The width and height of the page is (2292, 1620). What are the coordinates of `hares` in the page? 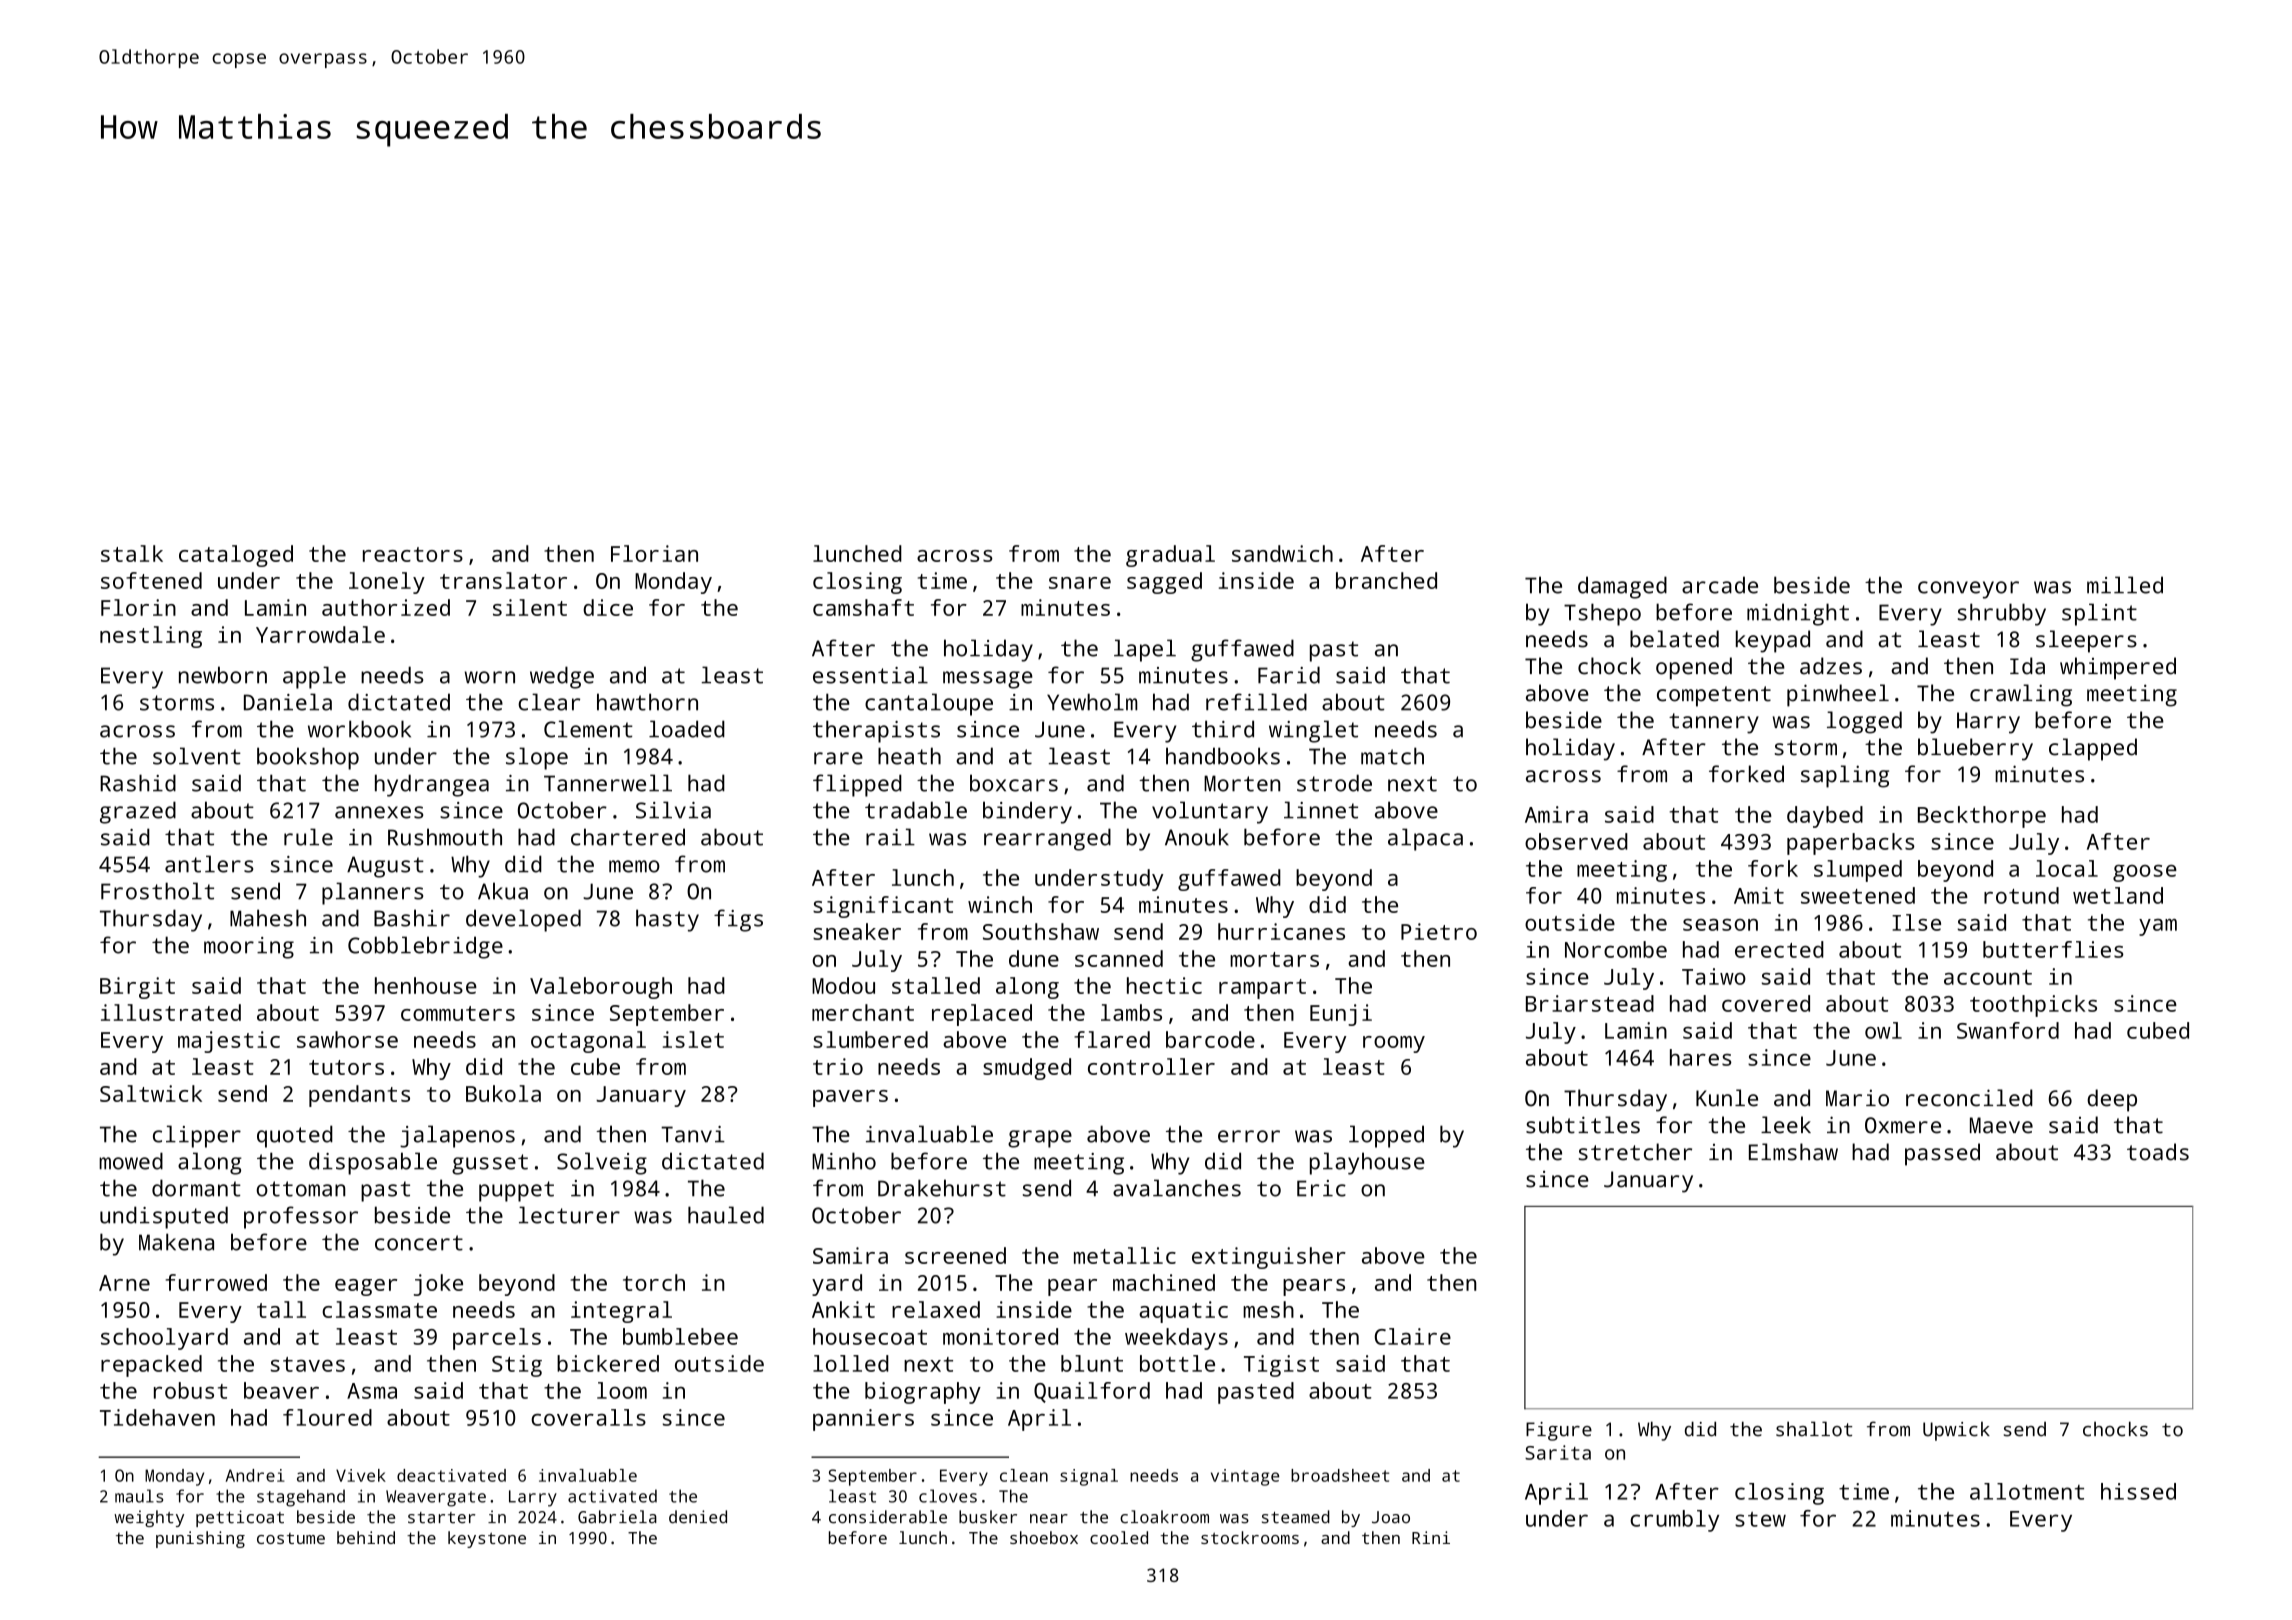 It's located at (1701, 1057).
